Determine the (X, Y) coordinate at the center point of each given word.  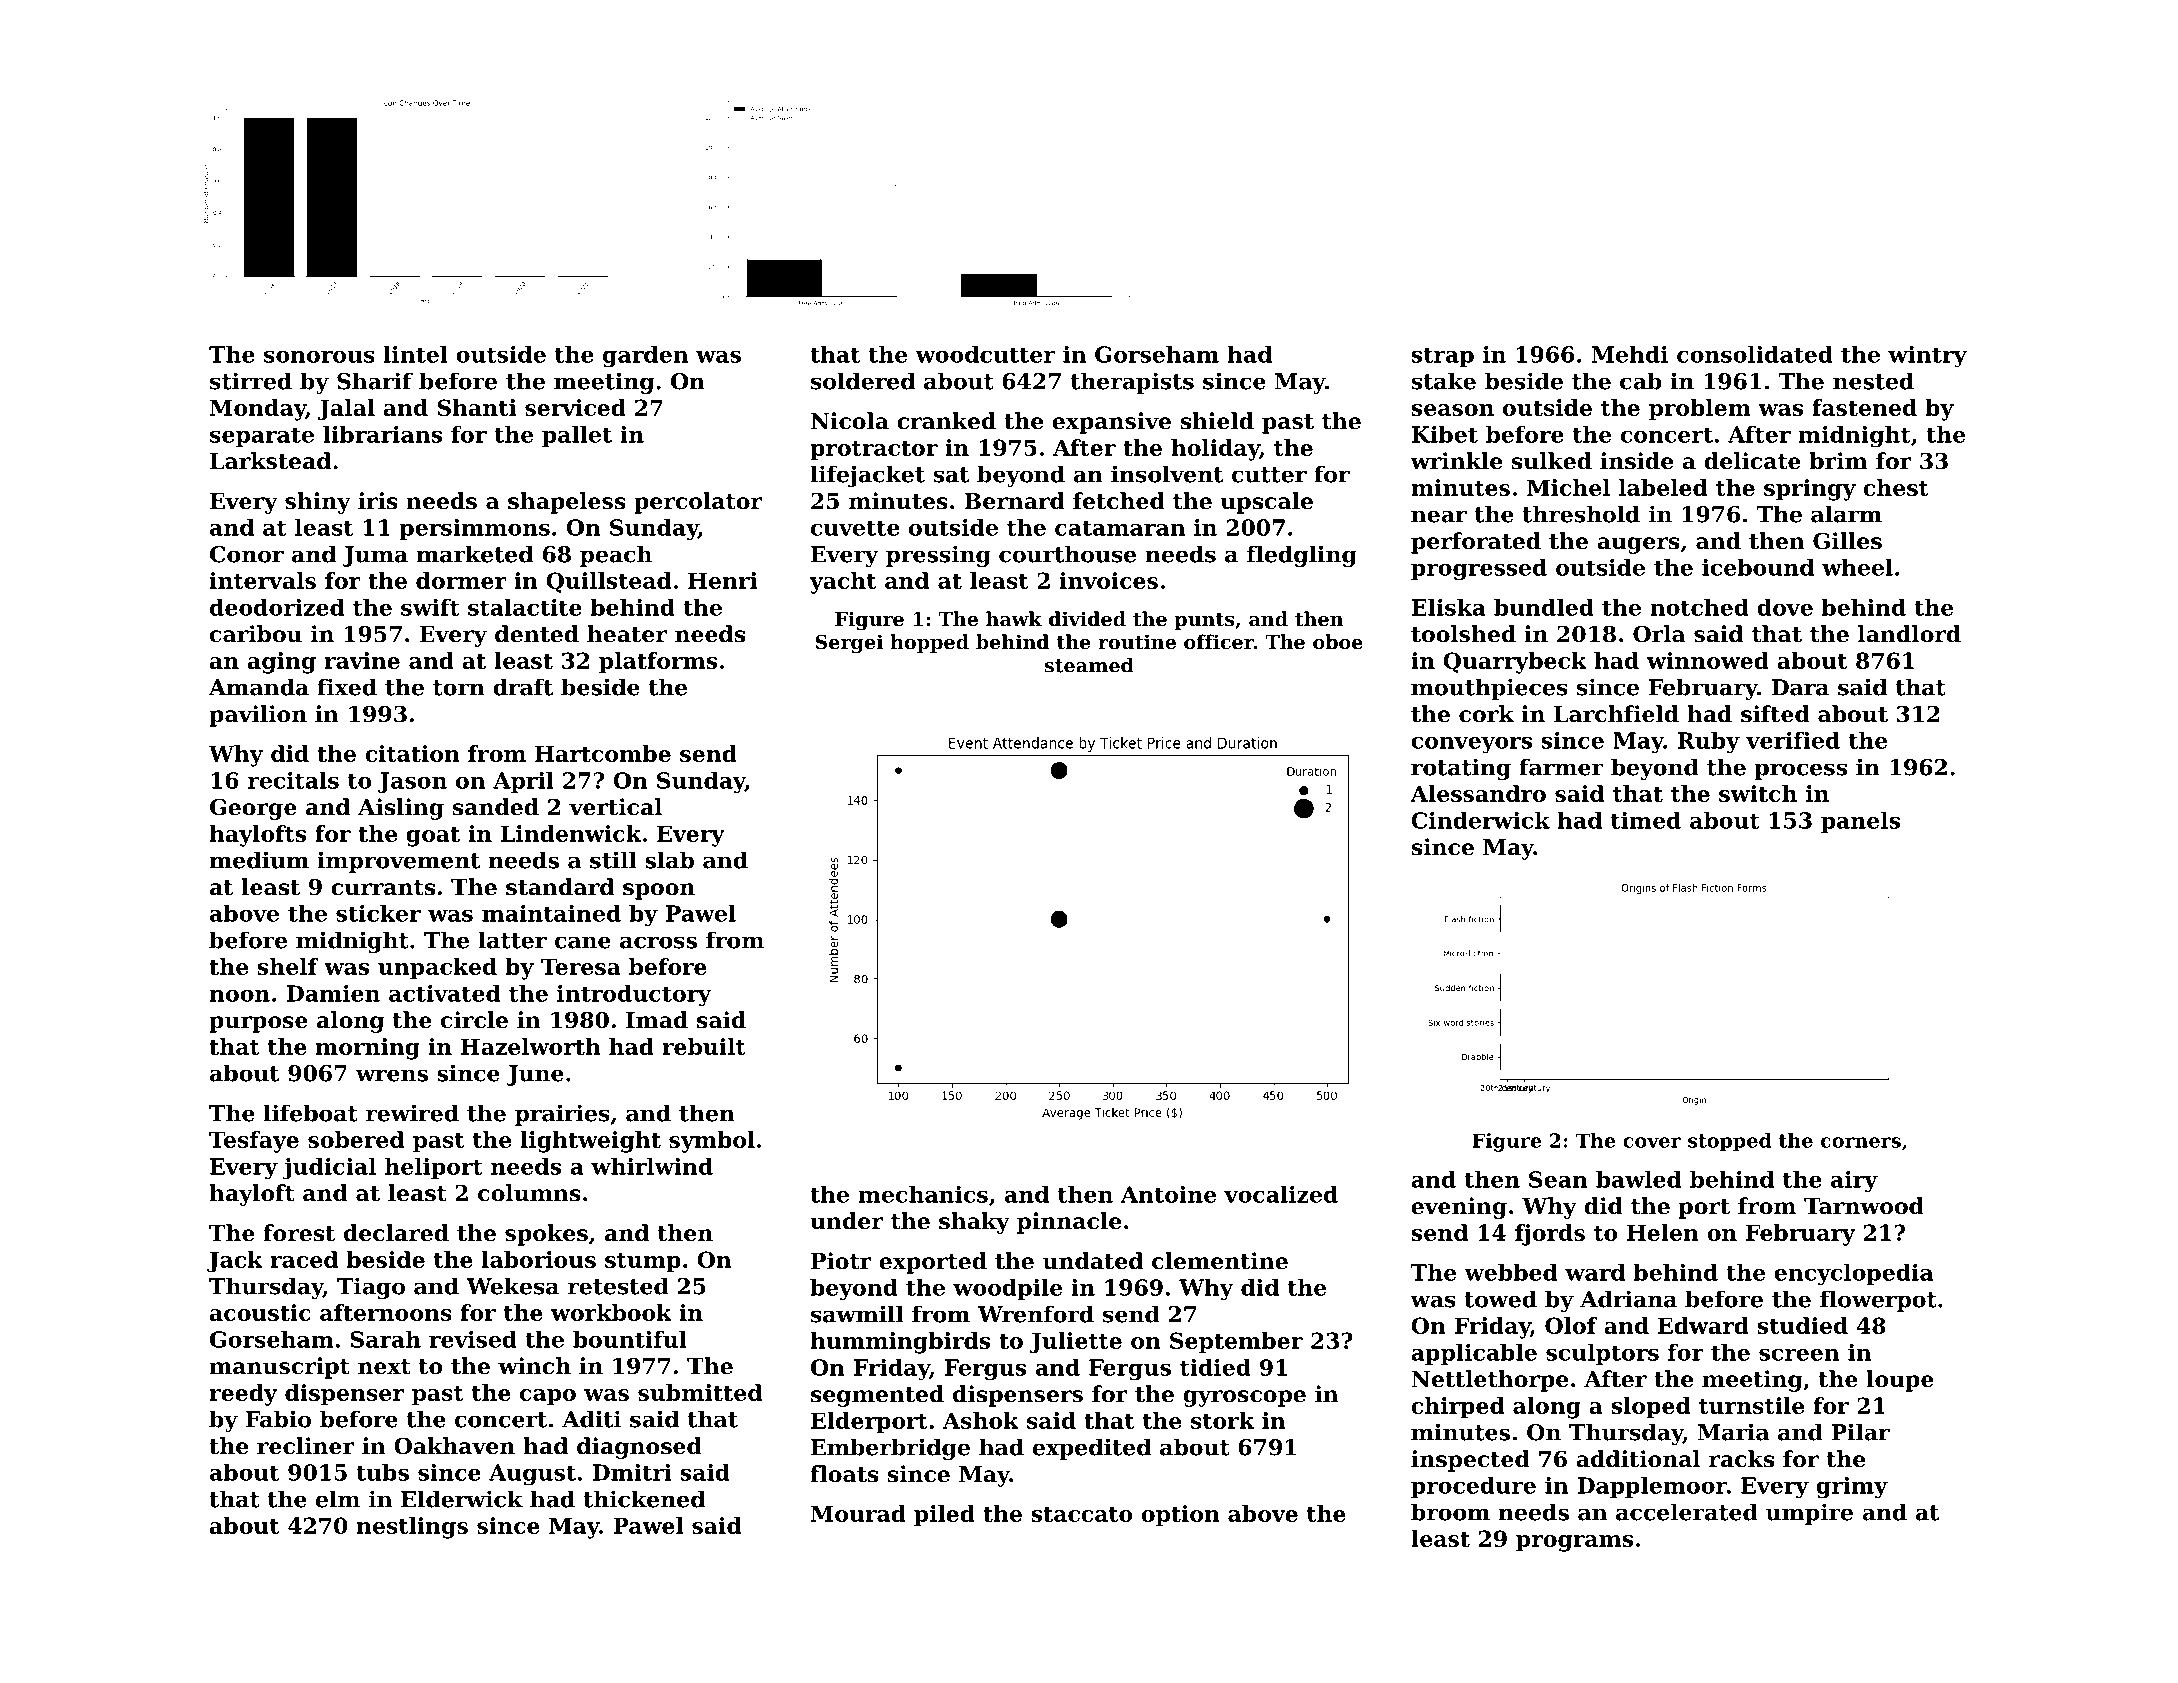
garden (645, 357)
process (1800, 771)
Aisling (401, 809)
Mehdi (1629, 354)
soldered (863, 381)
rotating (1461, 769)
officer (1219, 641)
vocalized (1281, 1194)
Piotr (841, 1261)
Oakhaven (454, 1446)
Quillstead (609, 582)
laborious (539, 1259)
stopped (1730, 1142)
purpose (258, 1024)
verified (1793, 740)
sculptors (1602, 1354)
